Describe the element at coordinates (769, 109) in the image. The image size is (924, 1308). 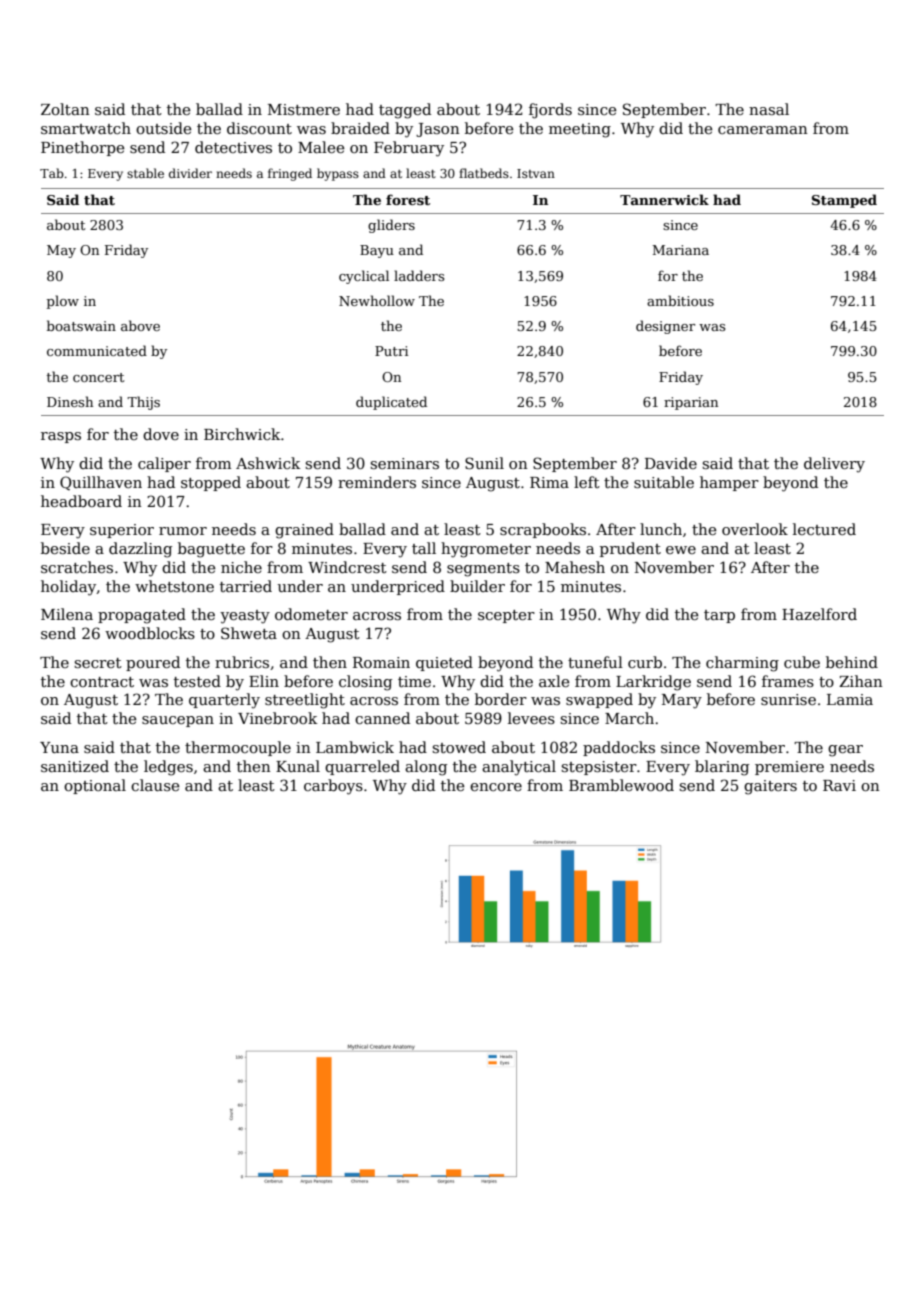
I see `nasal` at that location.
